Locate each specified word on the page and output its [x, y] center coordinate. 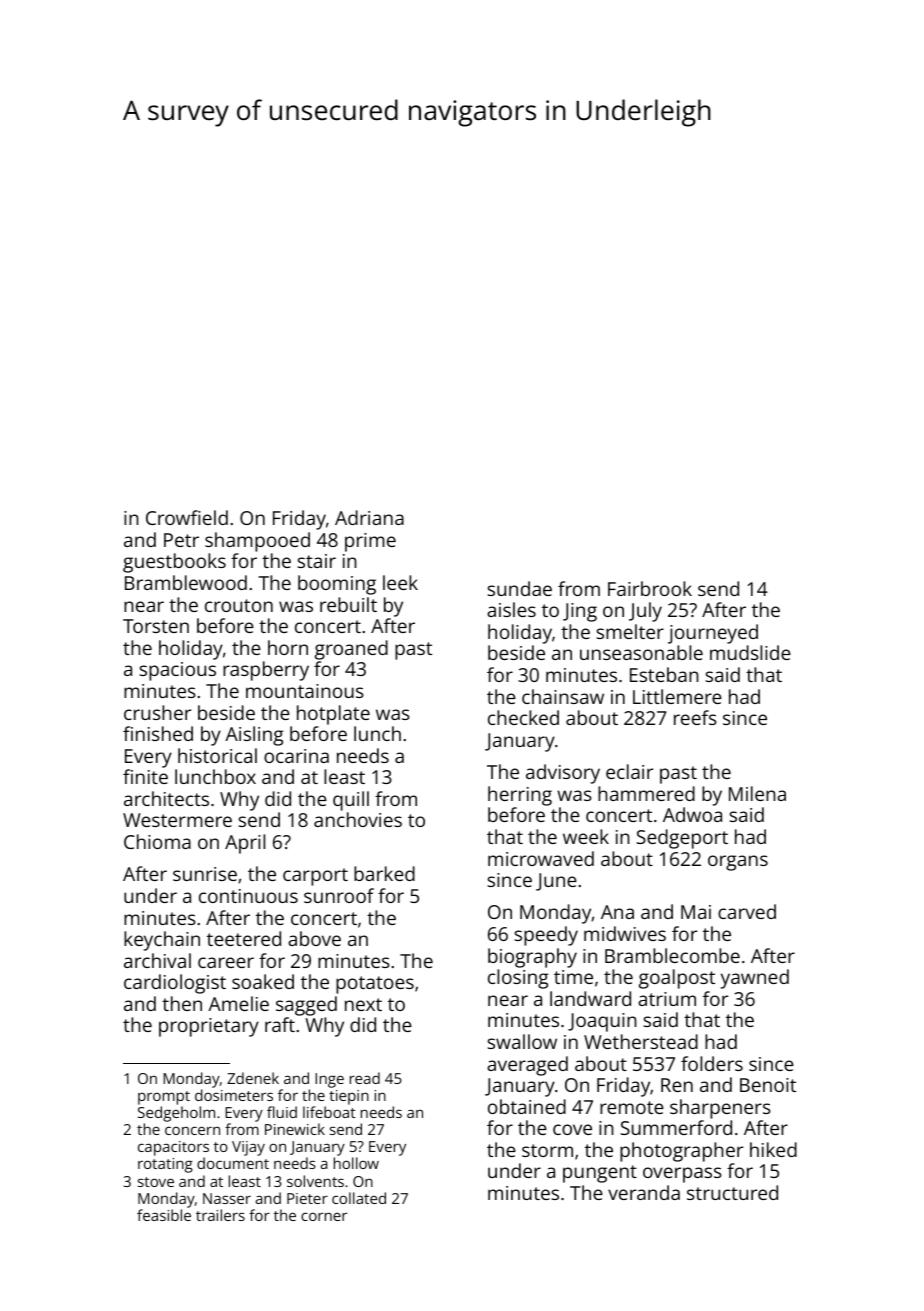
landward [590, 998]
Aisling [254, 736]
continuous [248, 896]
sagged [306, 1006]
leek [400, 582]
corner [324, 1216]
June [556, 882]
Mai [696, 912]
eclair [629, 771]
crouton [239, 605]
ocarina [296, 756]
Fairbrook [650, 588]
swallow [522, 1041]
